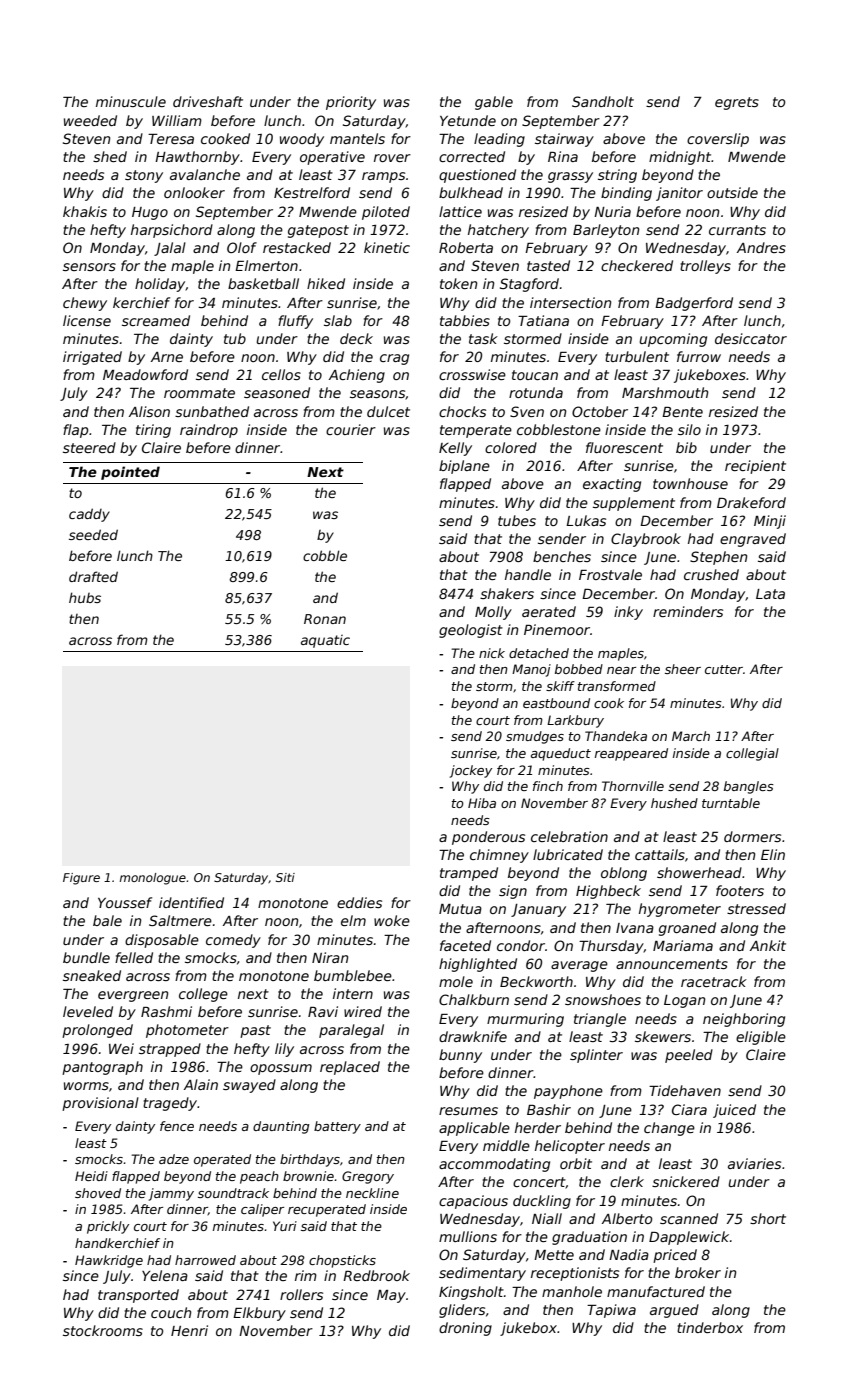 This image has height=1400, width=849. What do you see at coordinates (470, 771) in the image?
I see `jockey` at bounding box center [470, 771].
